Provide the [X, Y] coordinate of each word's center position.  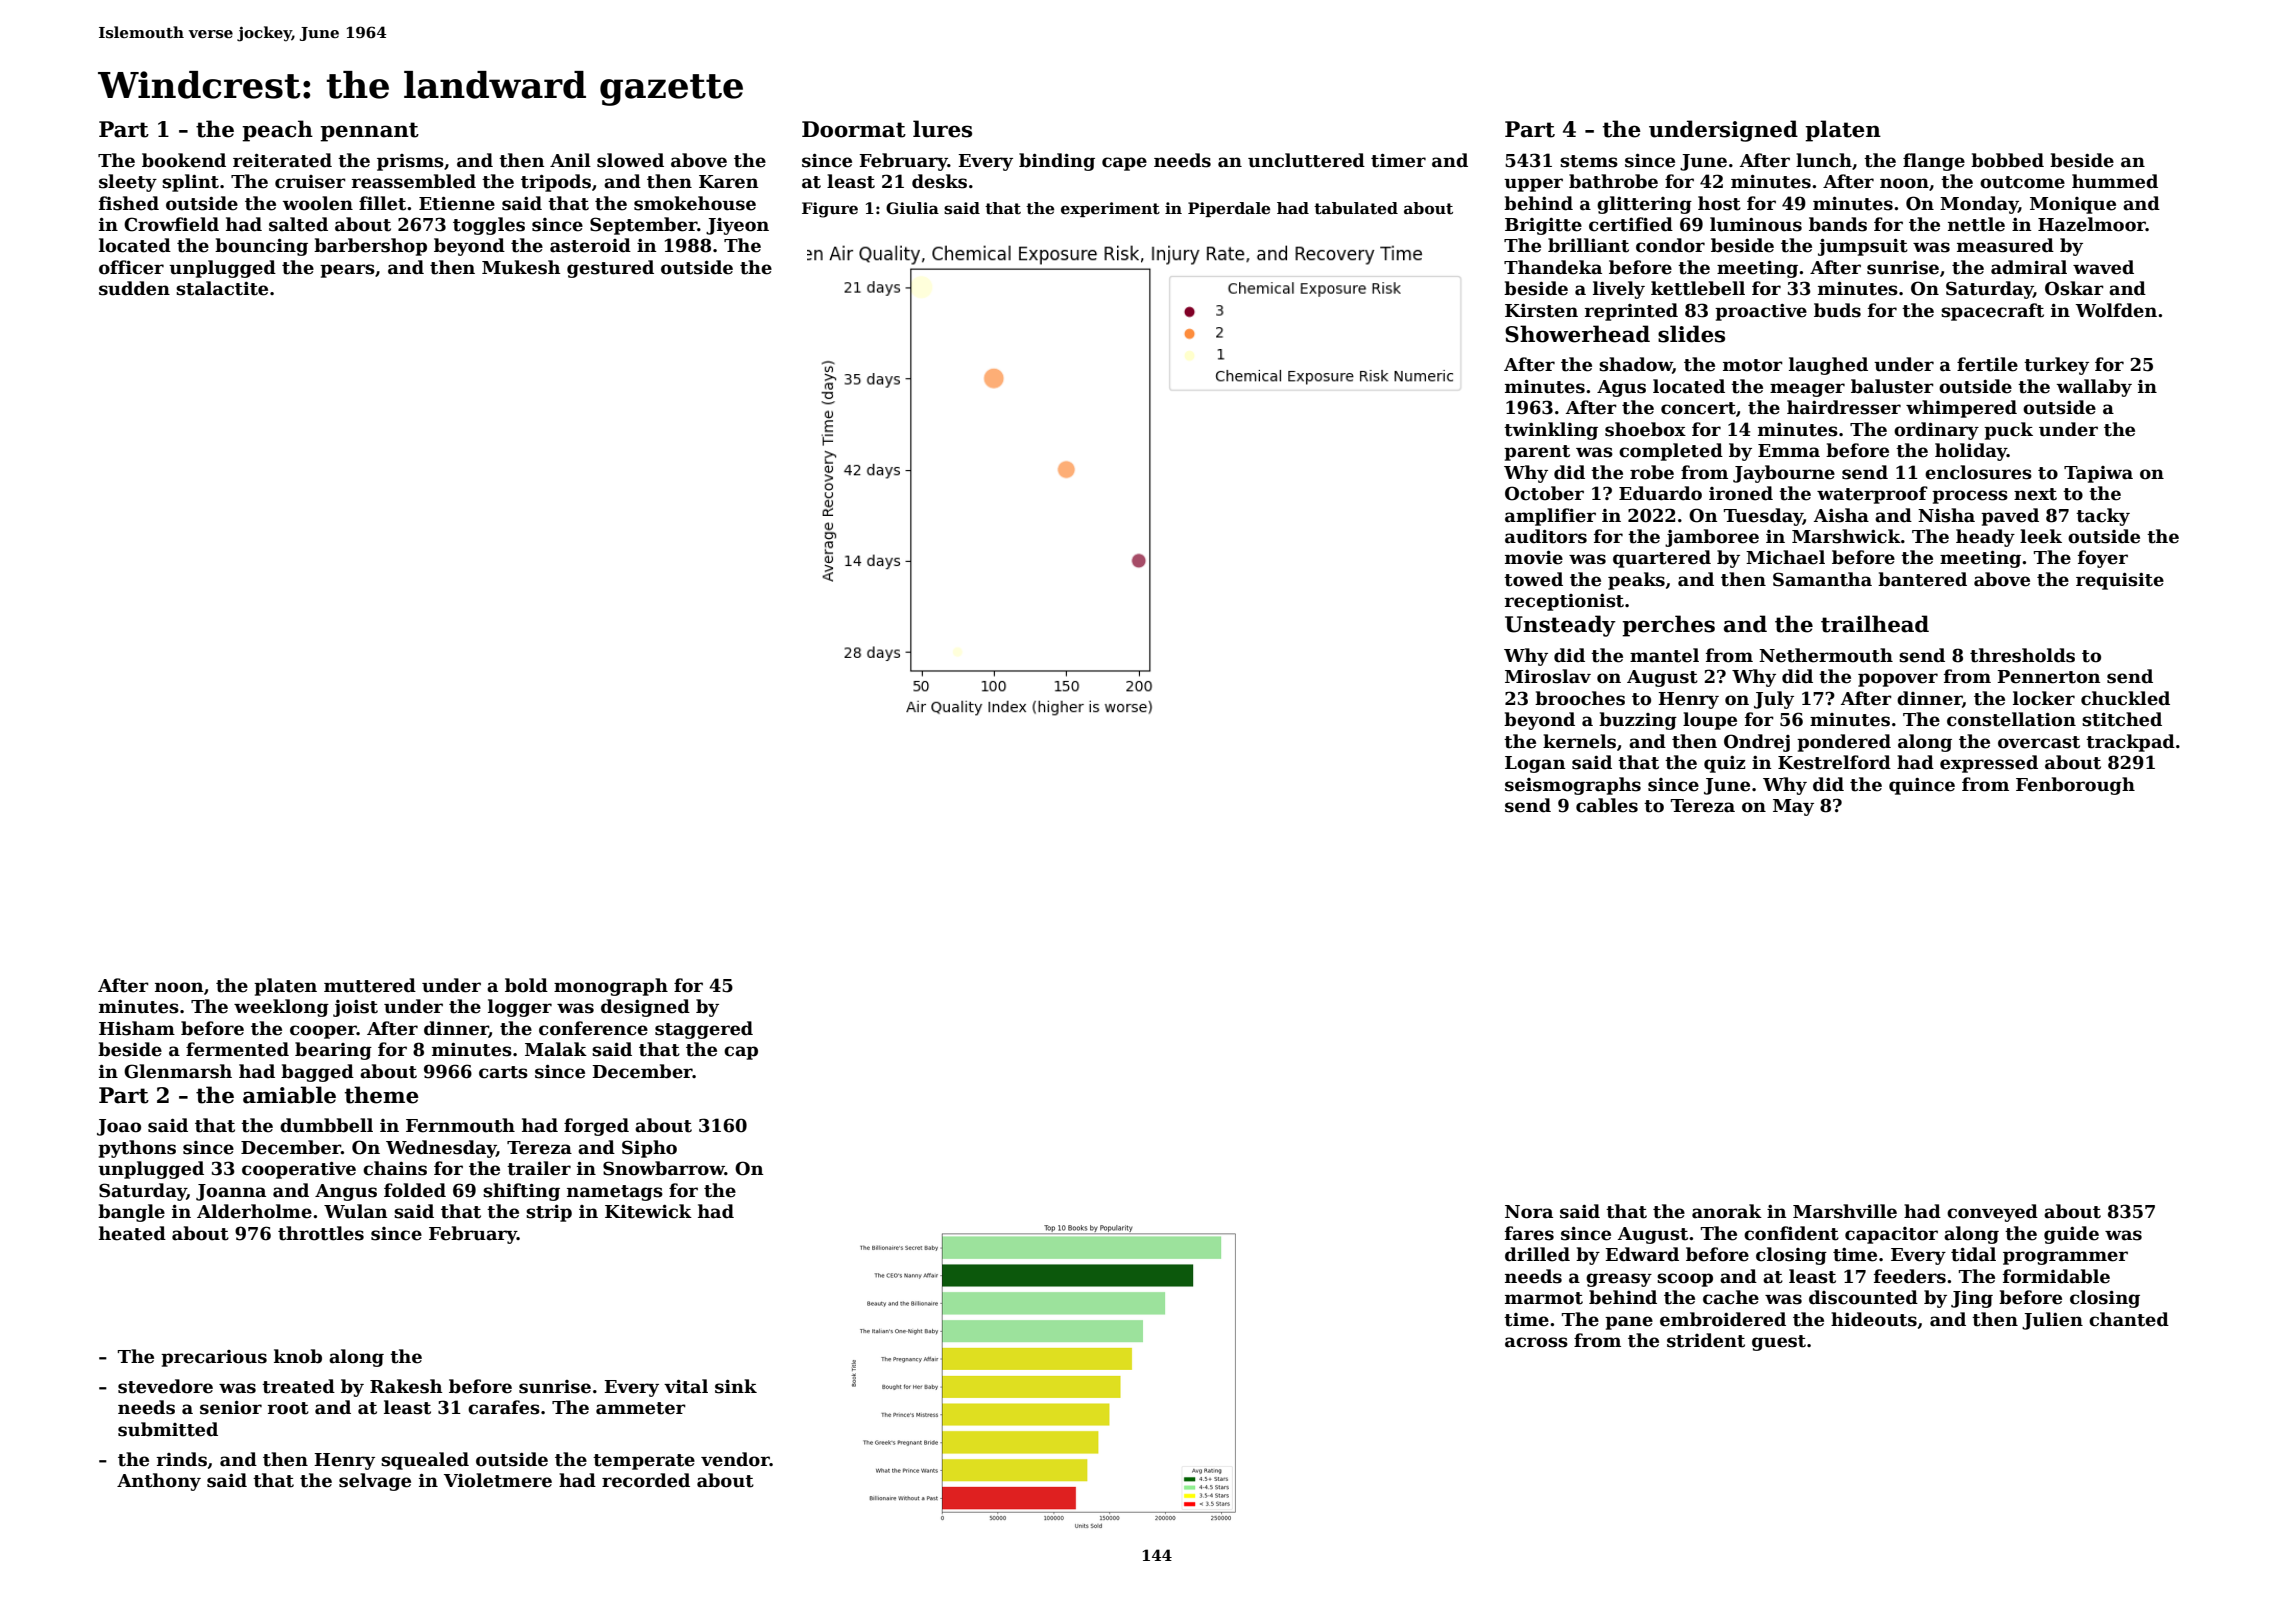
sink [736, 1386]
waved [2103, 267]
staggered [704, 1030]
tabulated [1356, 208]
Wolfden [2116, 310]
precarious [214, 1358]
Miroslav [1548, 676]
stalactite [222, 288]
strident [1706, 1340]
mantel [1664, 655]
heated [132, 1233]
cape [1124, 164]
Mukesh [521, 267]
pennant [369, 132]
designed [645, 1008]
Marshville [1845, 1211]
